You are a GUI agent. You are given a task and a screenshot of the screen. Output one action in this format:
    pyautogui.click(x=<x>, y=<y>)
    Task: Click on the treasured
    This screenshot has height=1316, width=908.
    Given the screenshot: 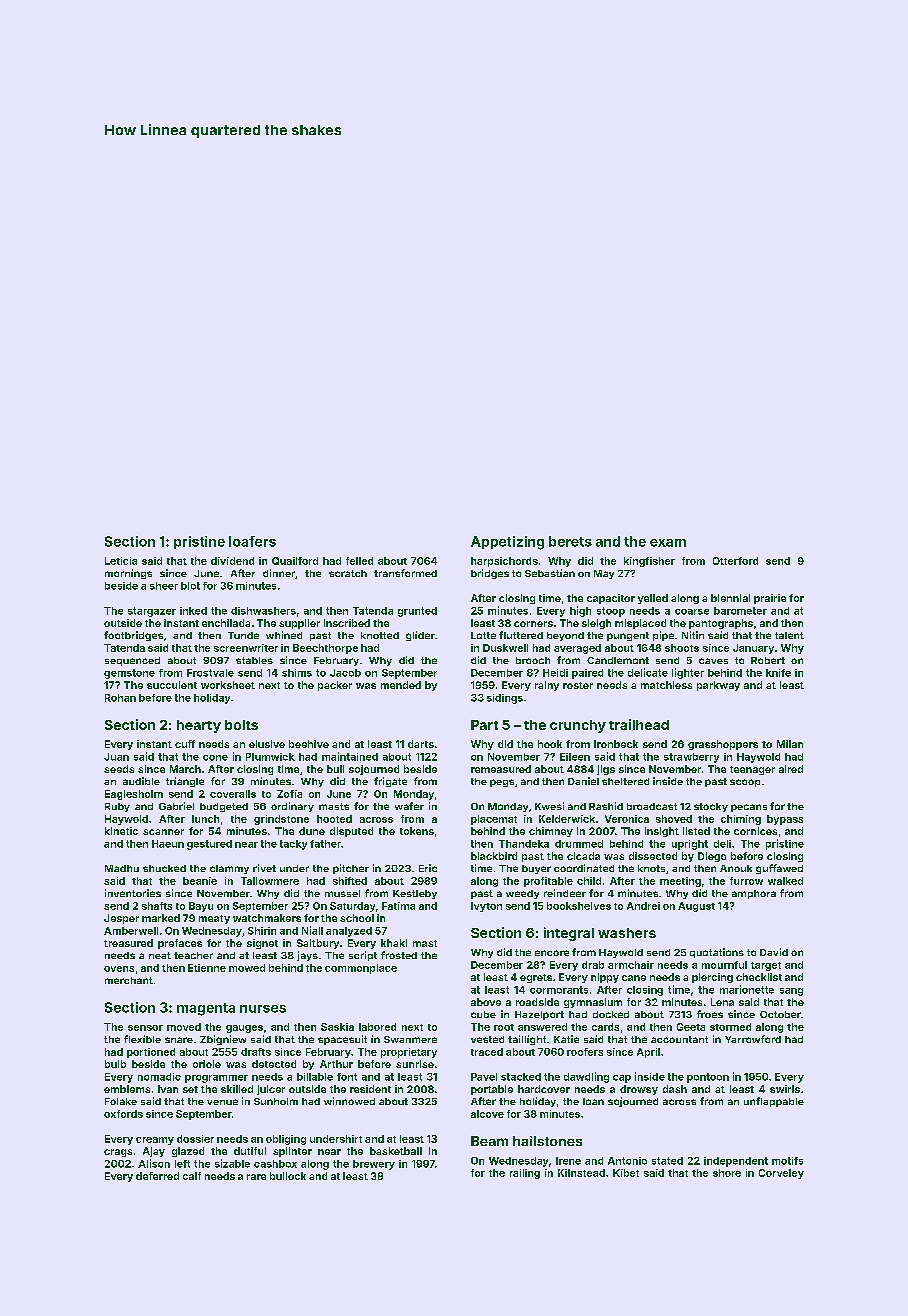 What is the action you would take?
    pyautogui.click(x=128, y=943)
